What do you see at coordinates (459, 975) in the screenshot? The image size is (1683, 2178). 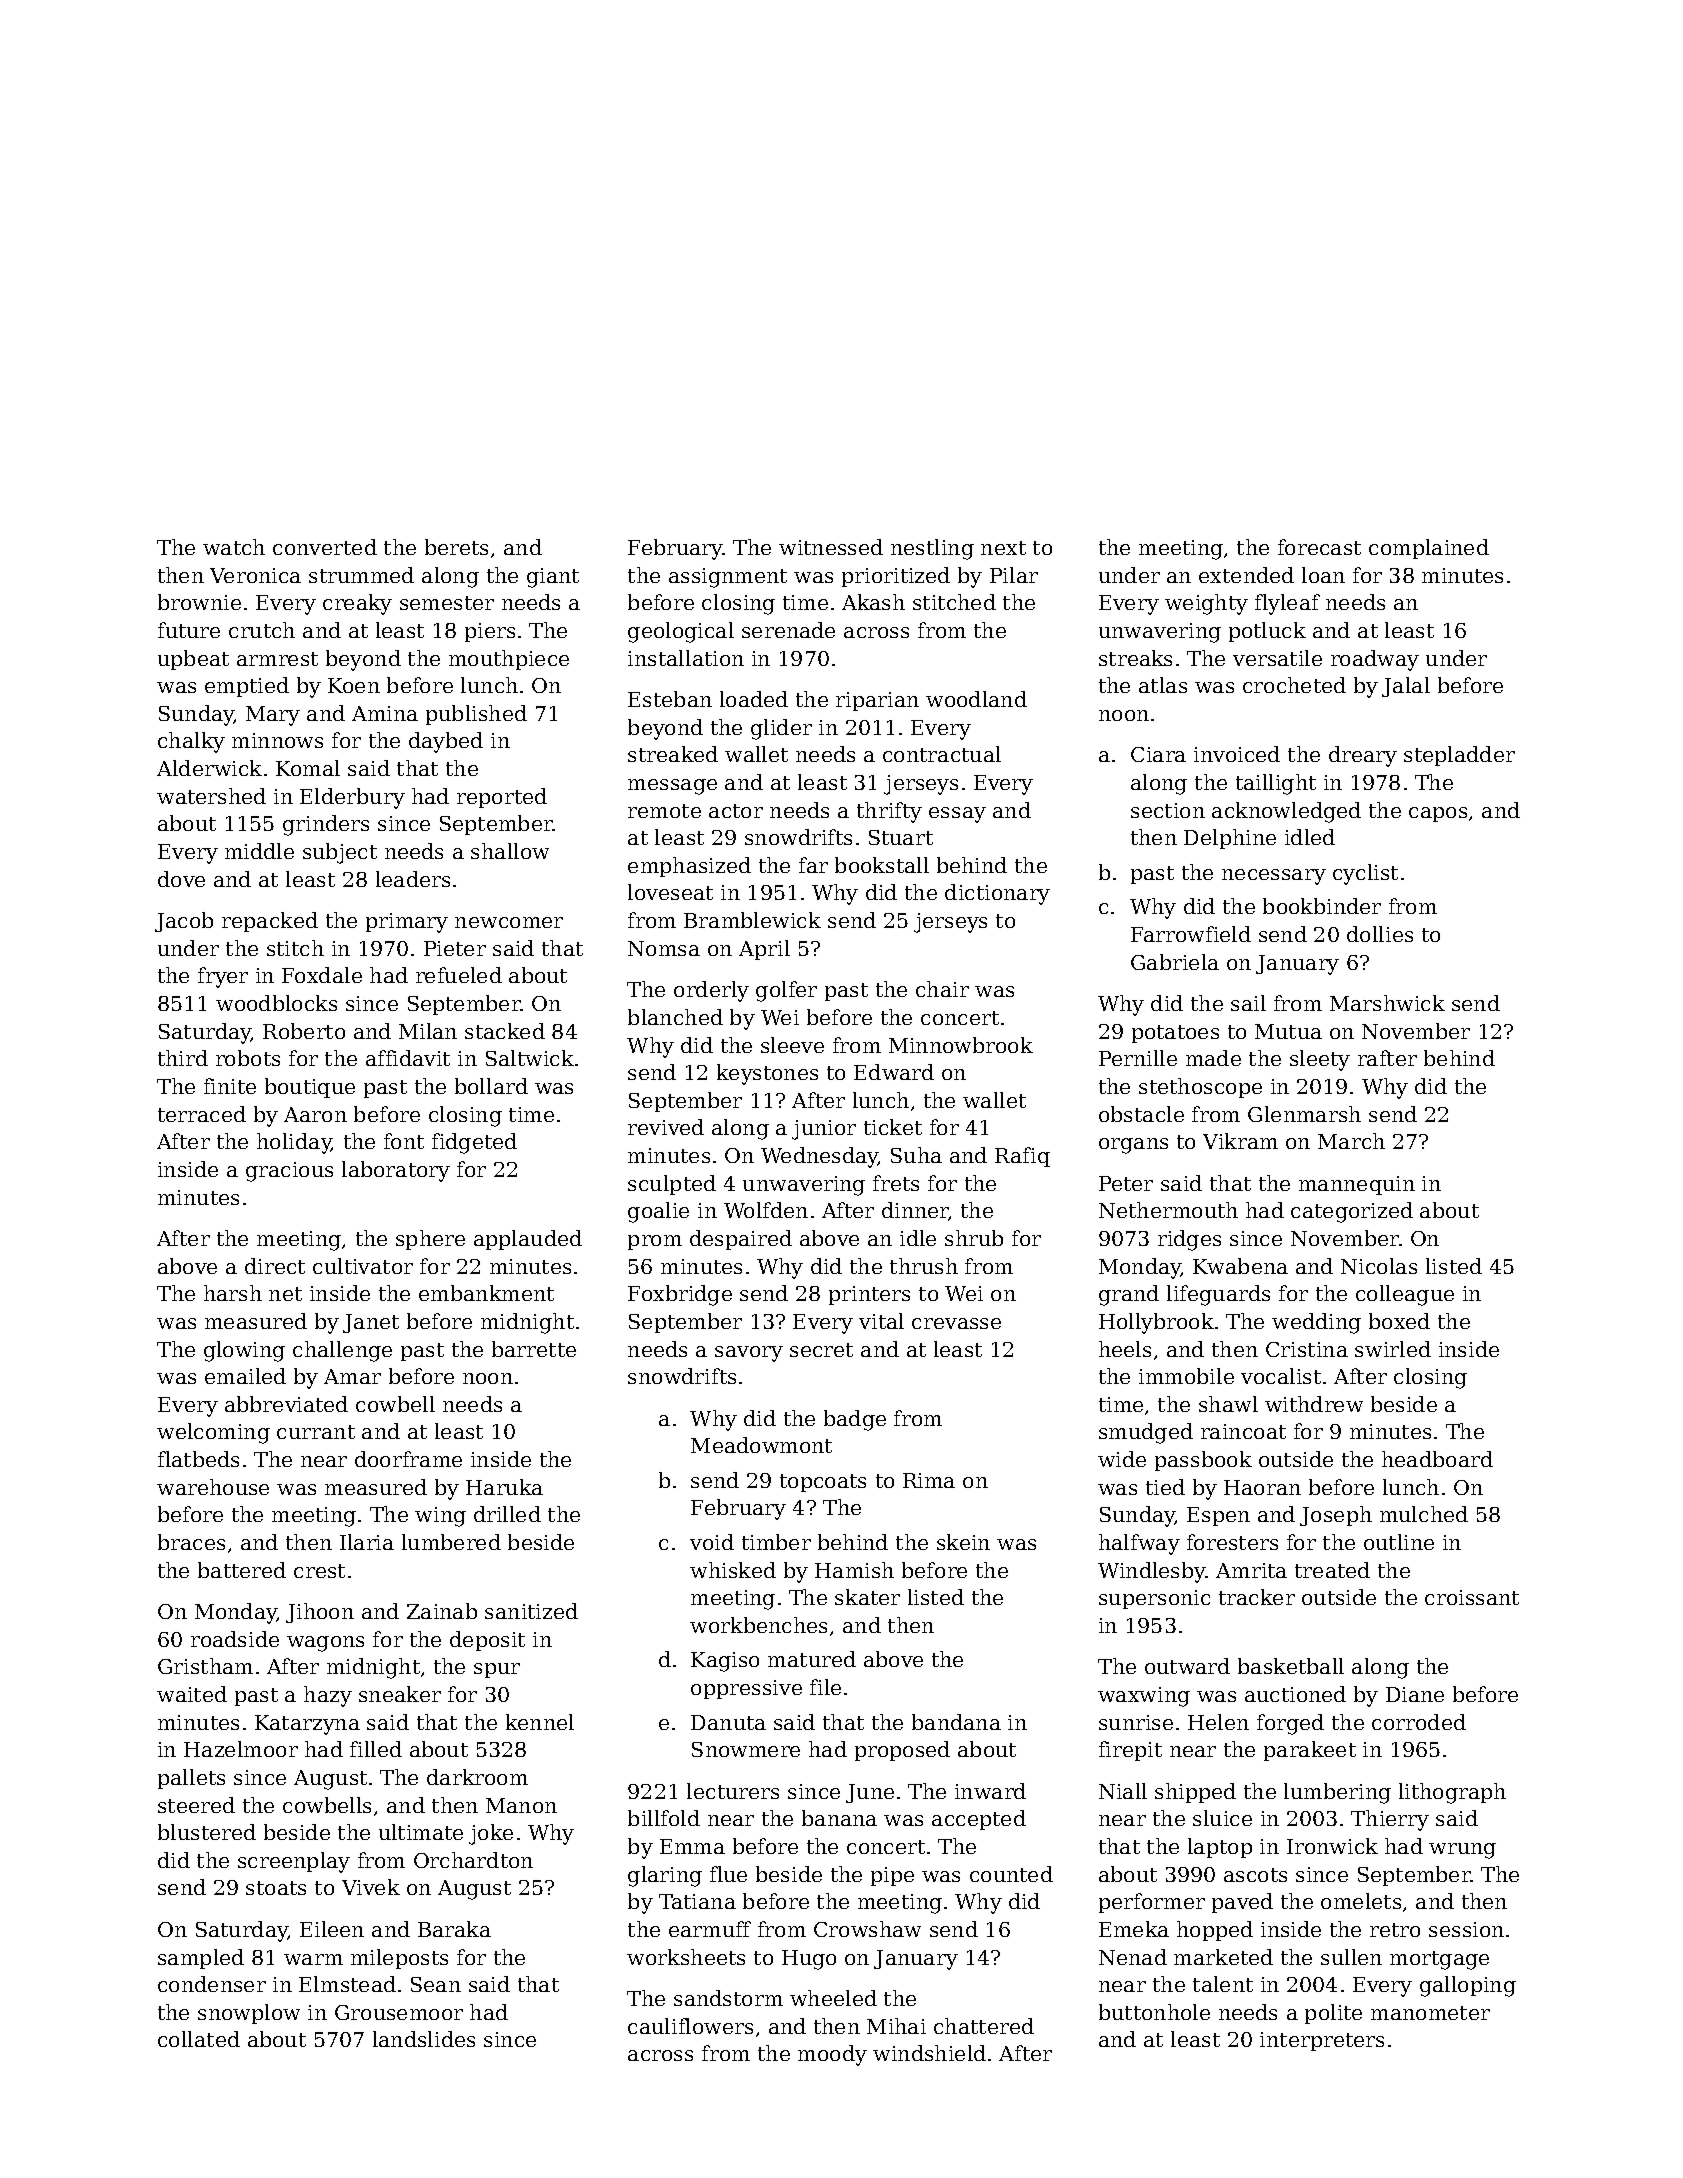 I see `refueled` at bounding box center [459, 975].
